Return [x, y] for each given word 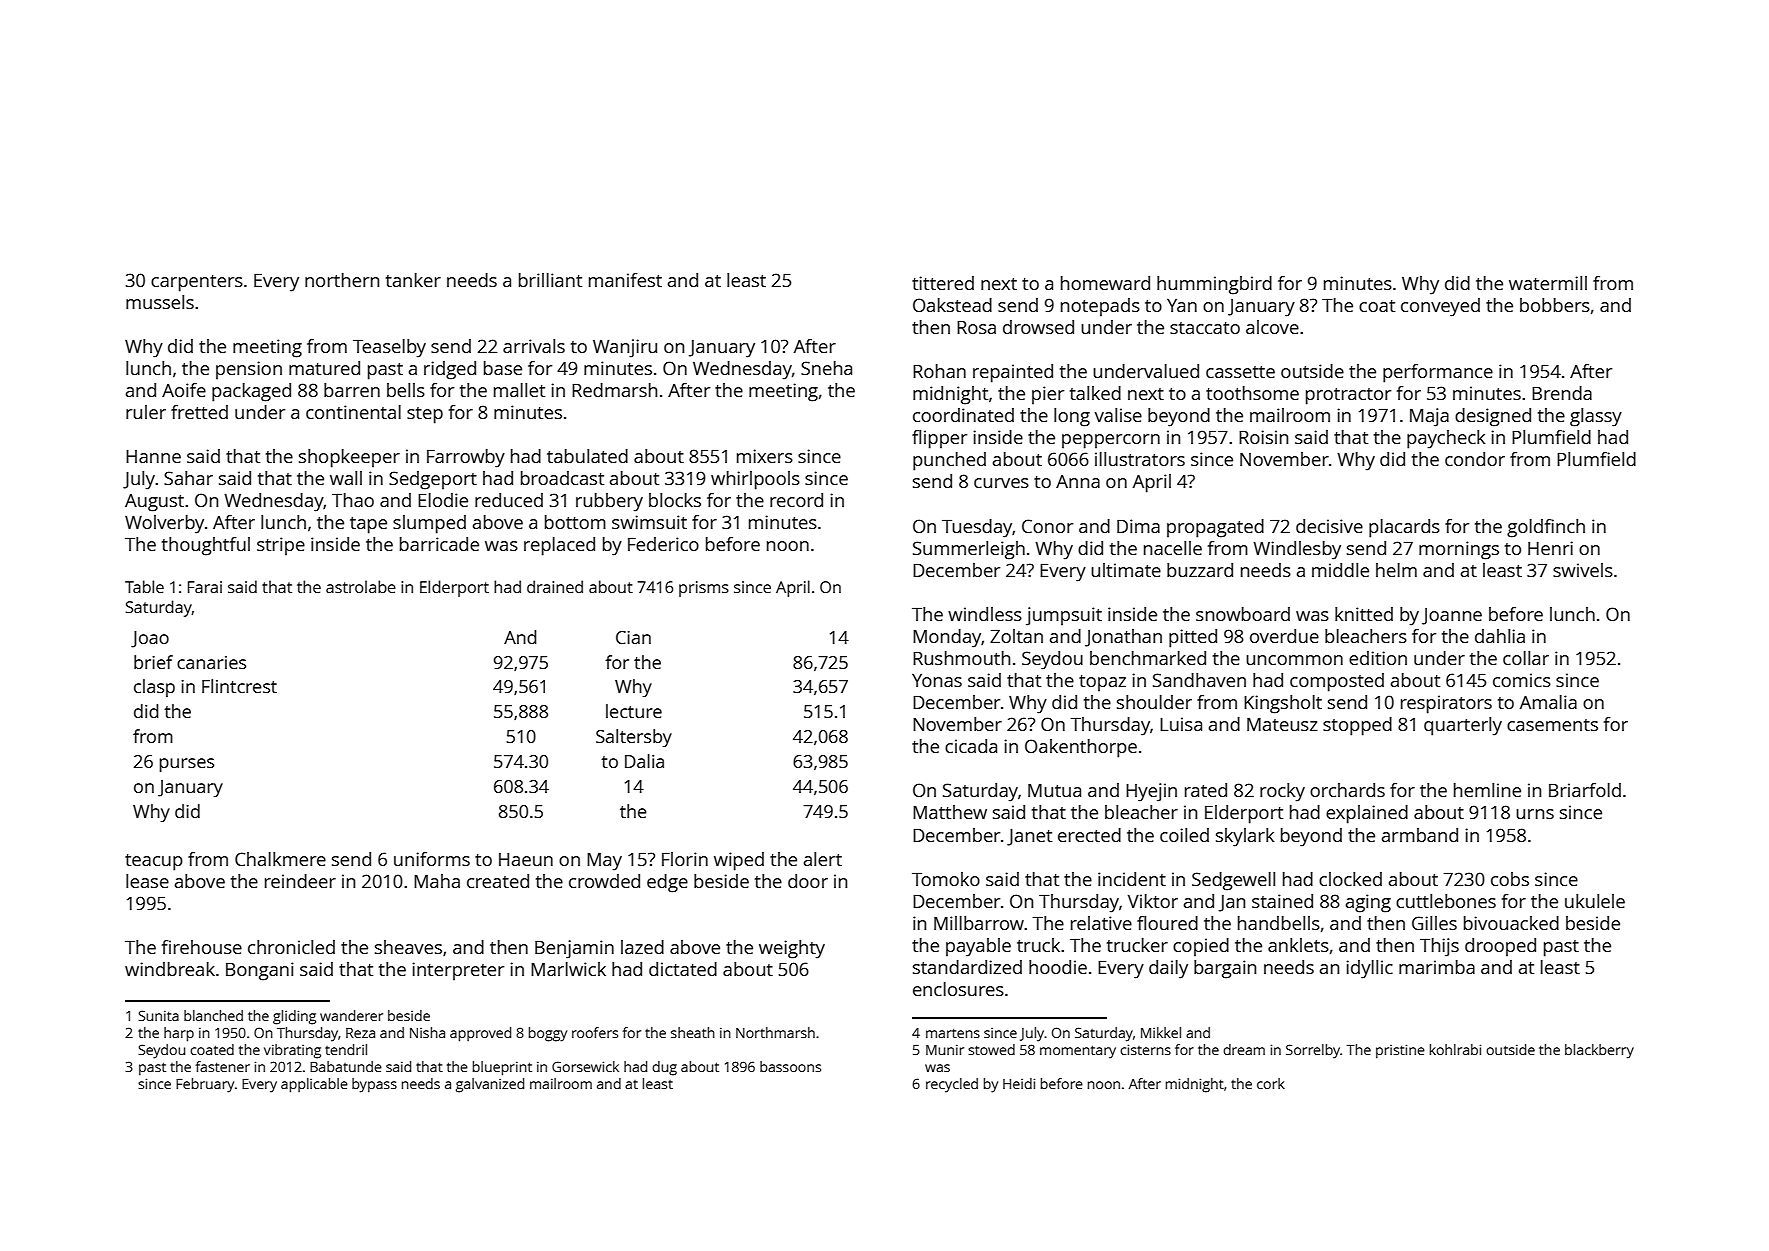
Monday [947, 638]
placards [1404, 528]
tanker [413, 280]
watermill [1548, 283]
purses [187, 765]
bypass [374, 1085]
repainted [1013, 373]
